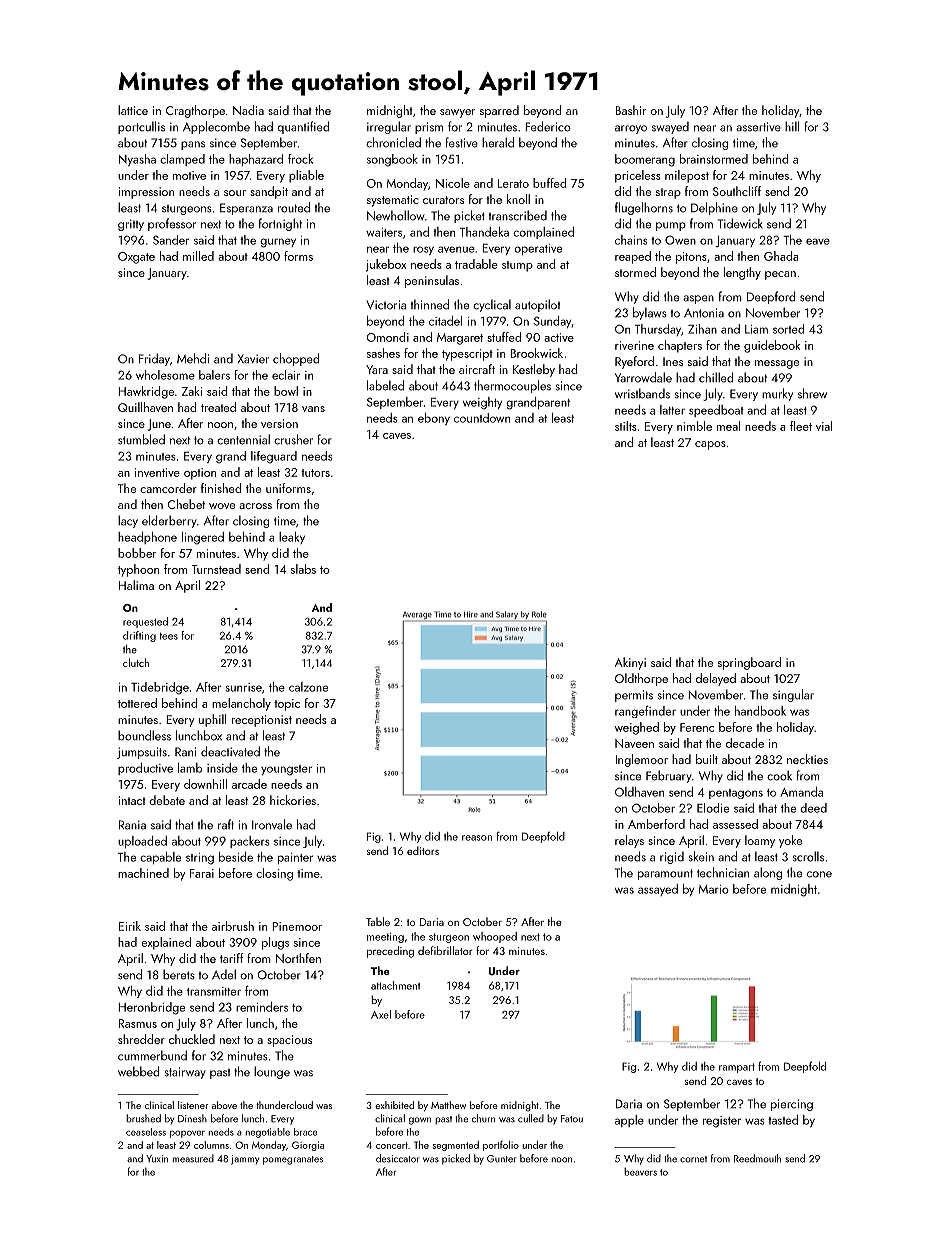 The image size is (952, 1233). I want to click on brushed, so click(143, 1118).
